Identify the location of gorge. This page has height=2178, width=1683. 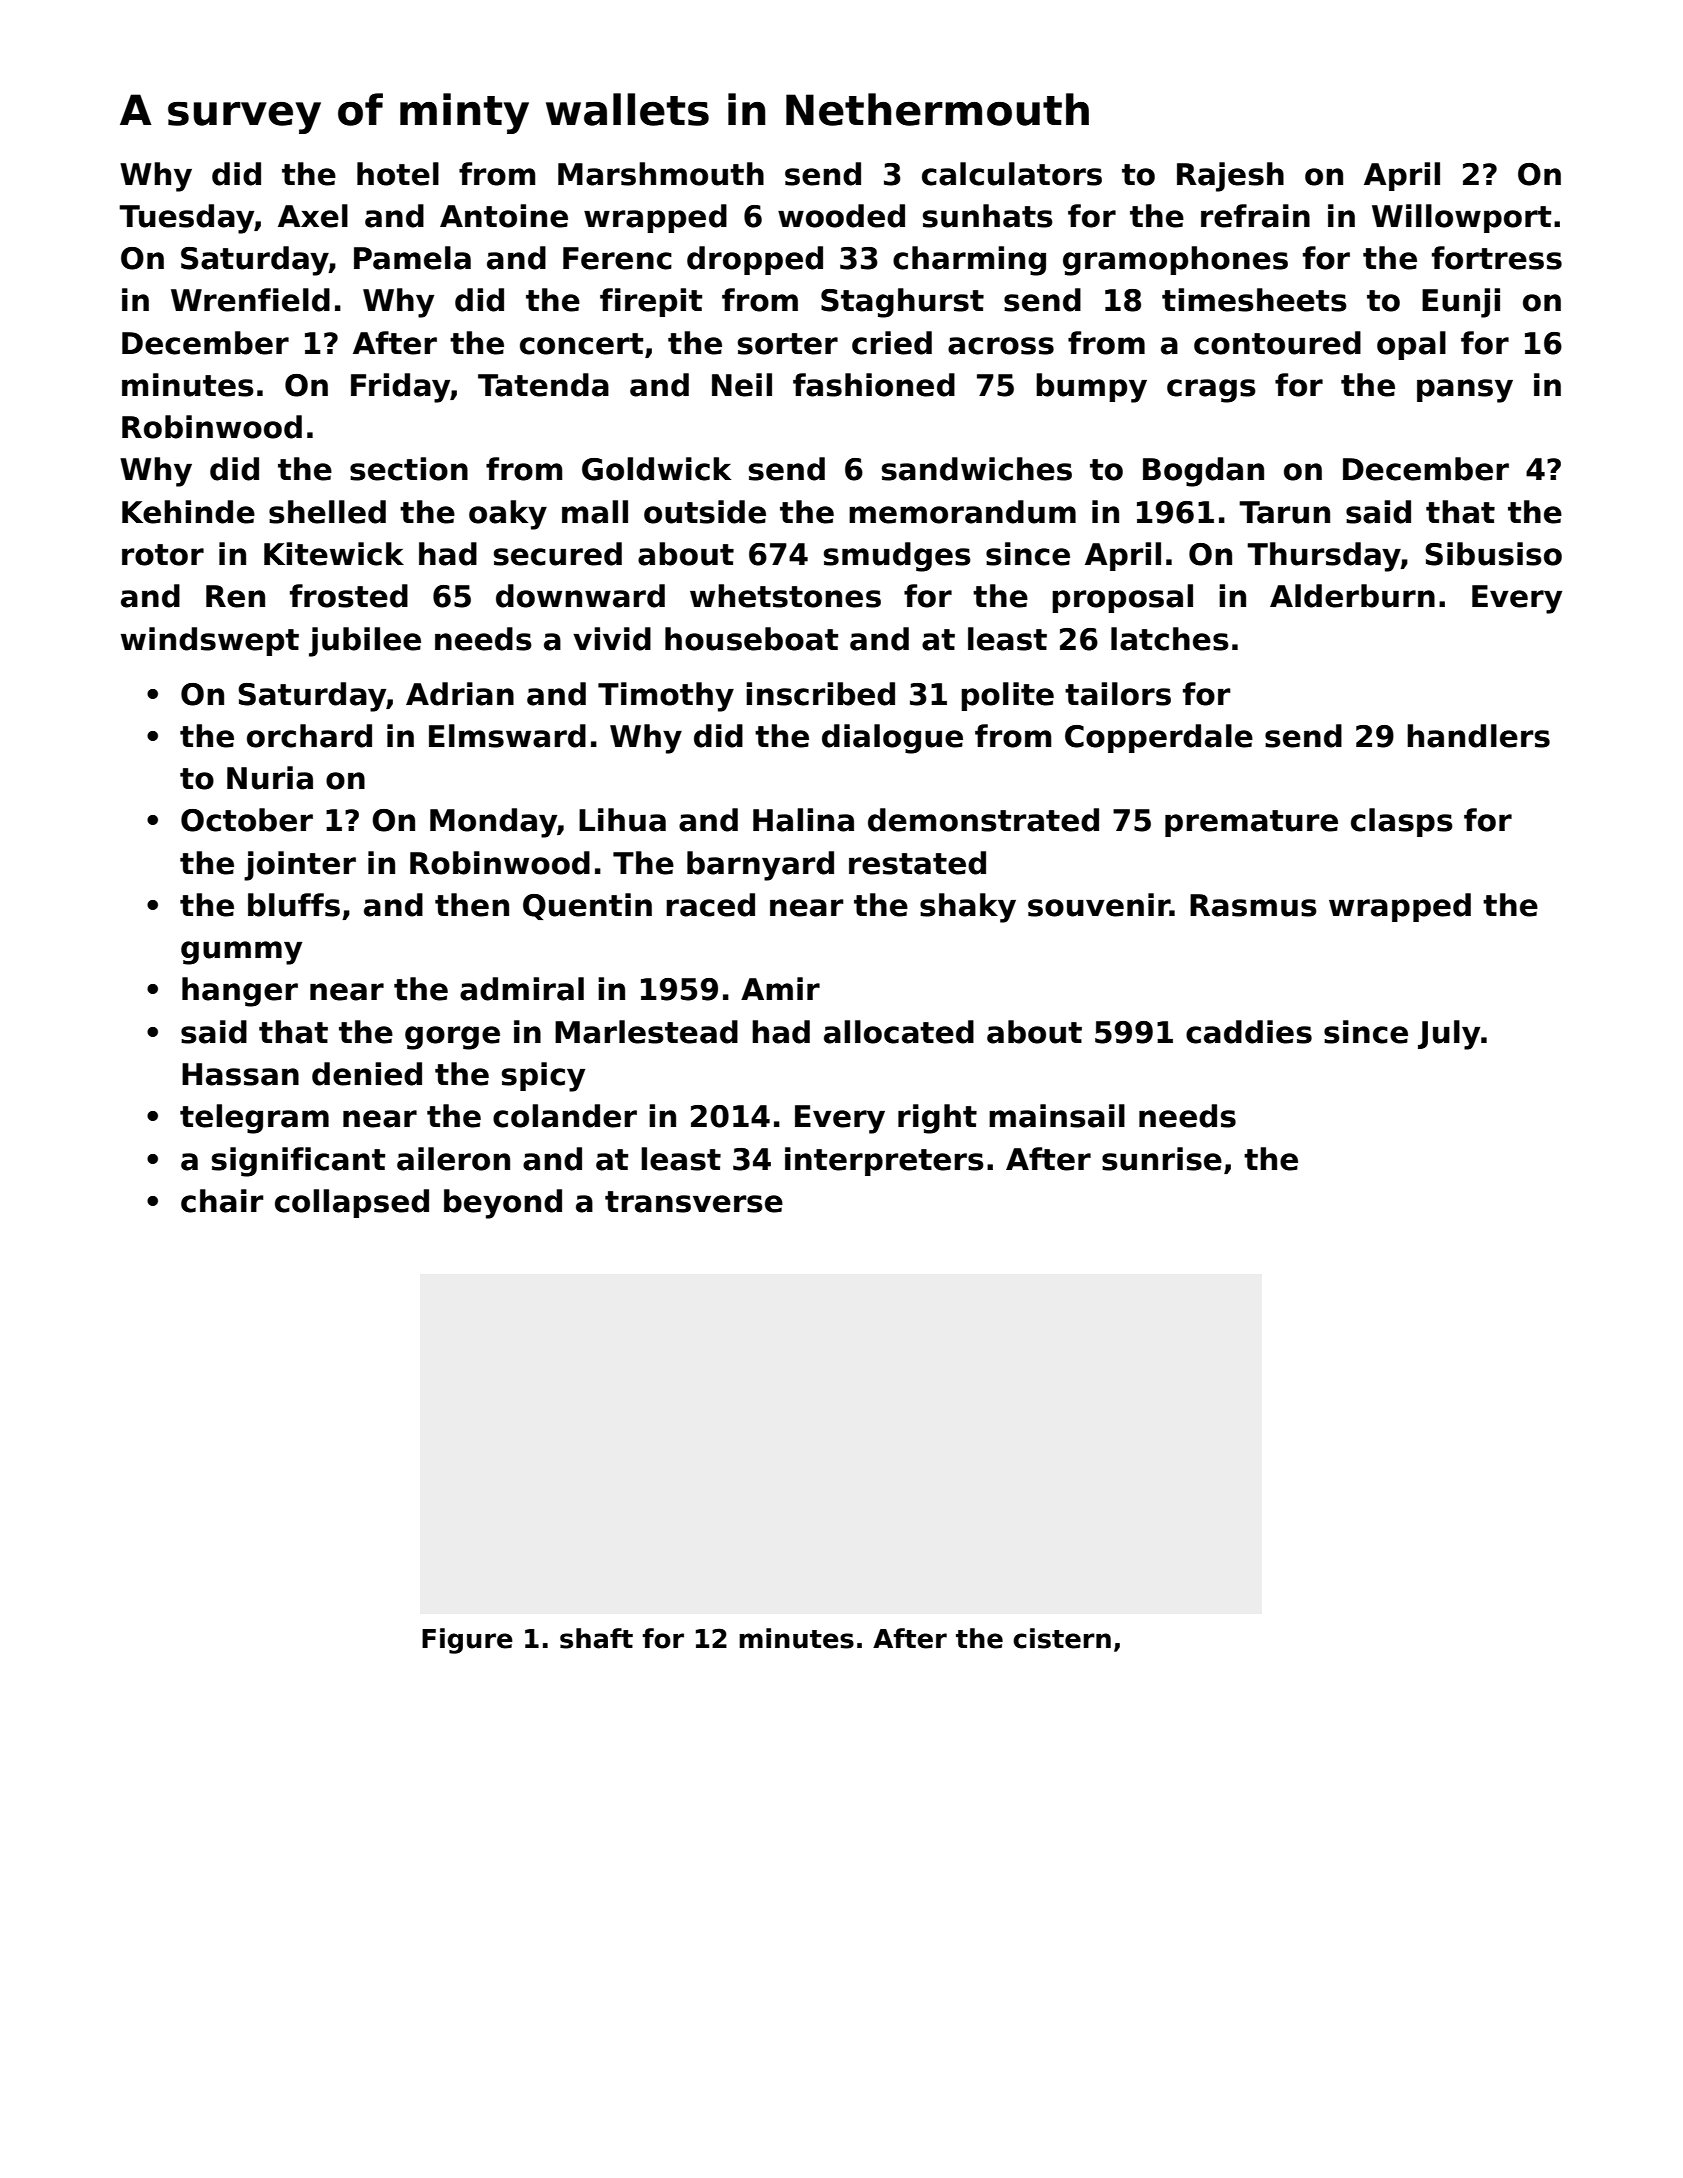
(452, 1038).
